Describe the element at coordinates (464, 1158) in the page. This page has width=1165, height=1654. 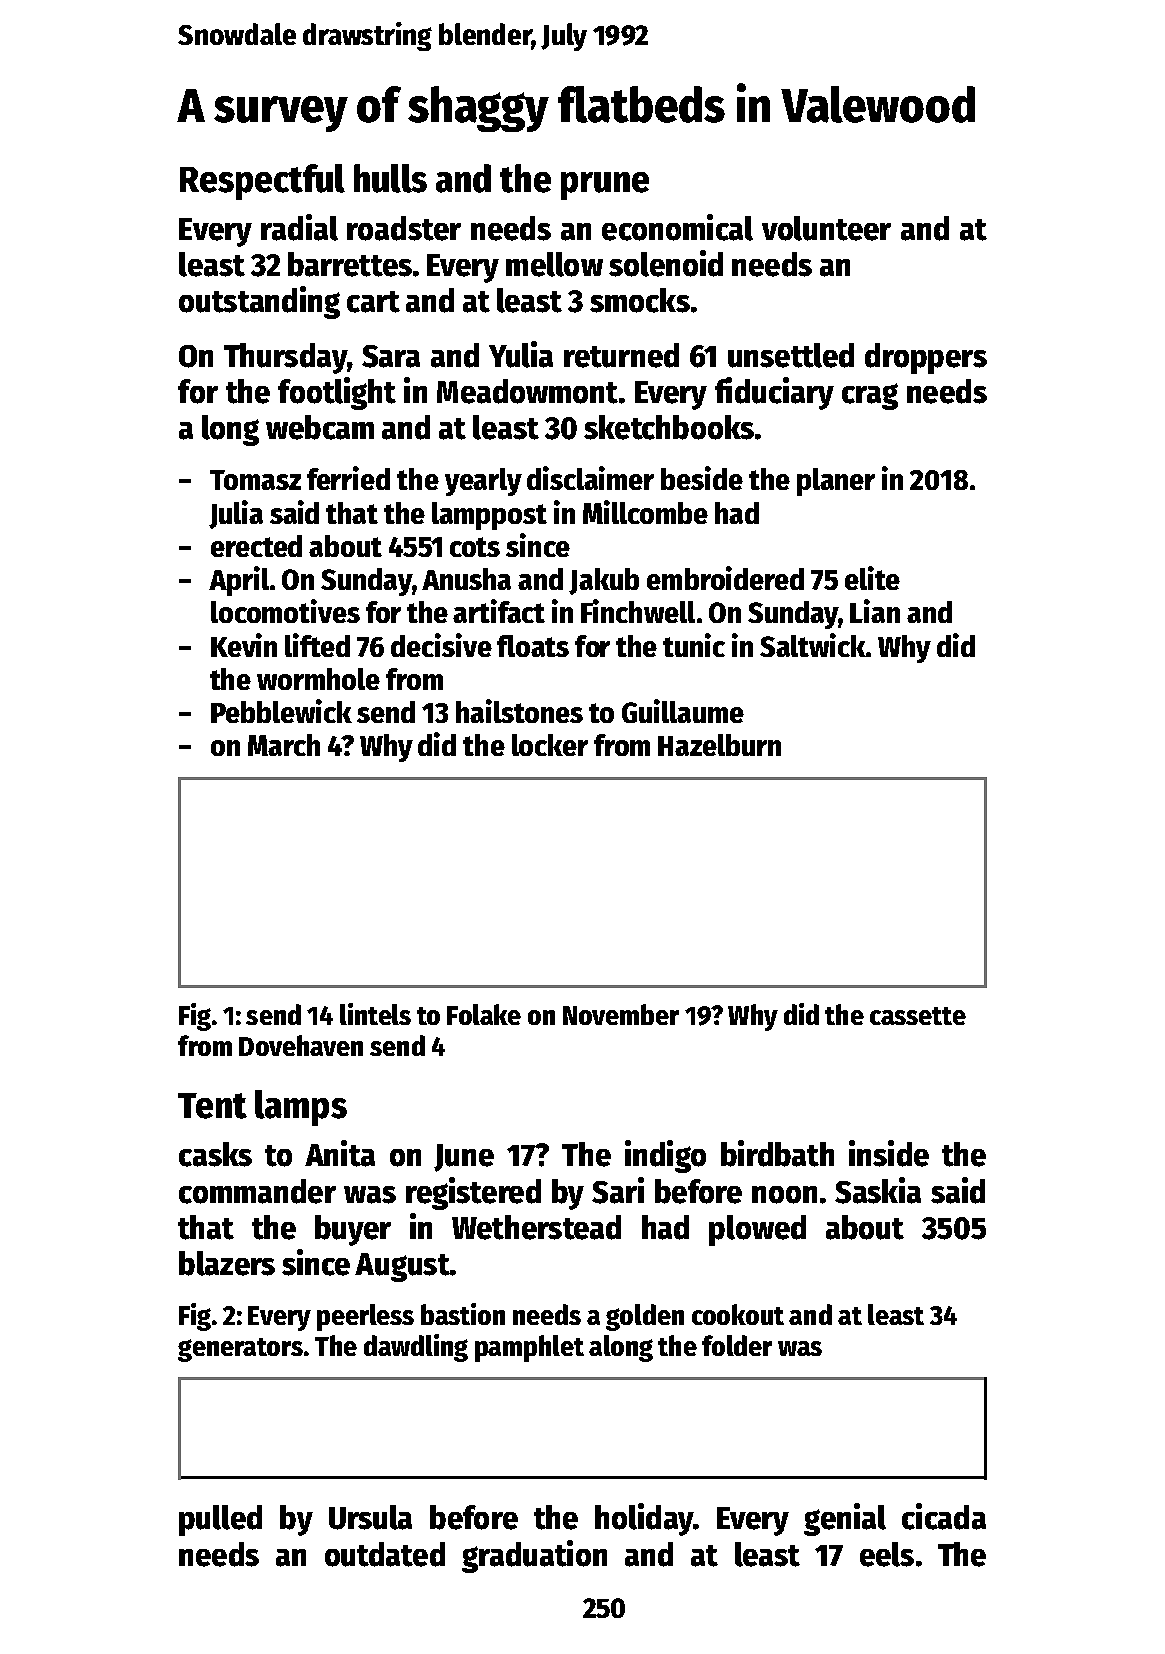
I see `June` at that location.
